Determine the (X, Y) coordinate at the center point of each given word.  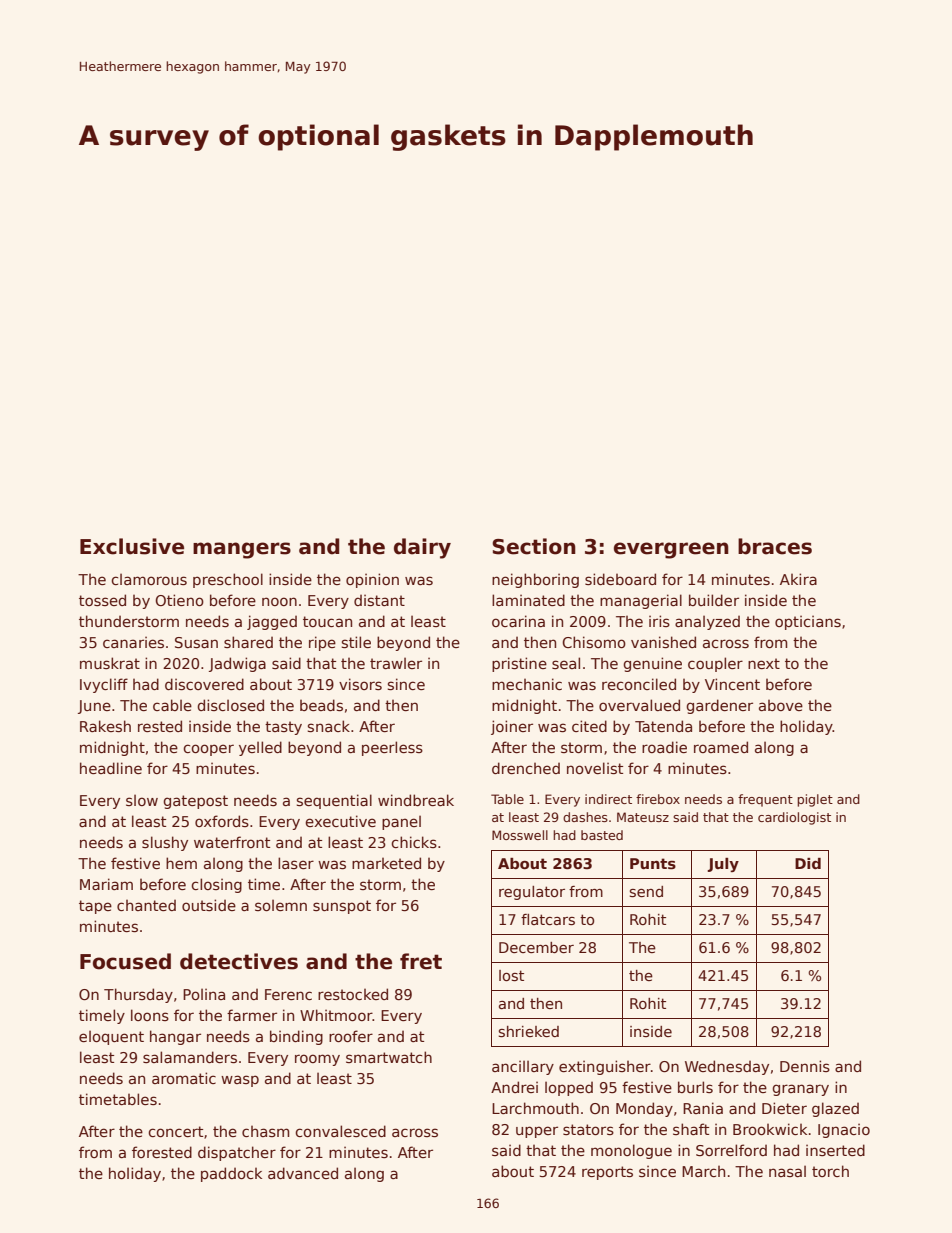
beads (321, 705)
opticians (808, 622)
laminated (528, 600)
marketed (386, 863)
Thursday (138, 995)
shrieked (529, 1031)
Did (808, 863)
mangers (242, 550)
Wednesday (727, 1067)
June (94, 707)
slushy (165, 843)
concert (175, 1131)
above (781, 705)
